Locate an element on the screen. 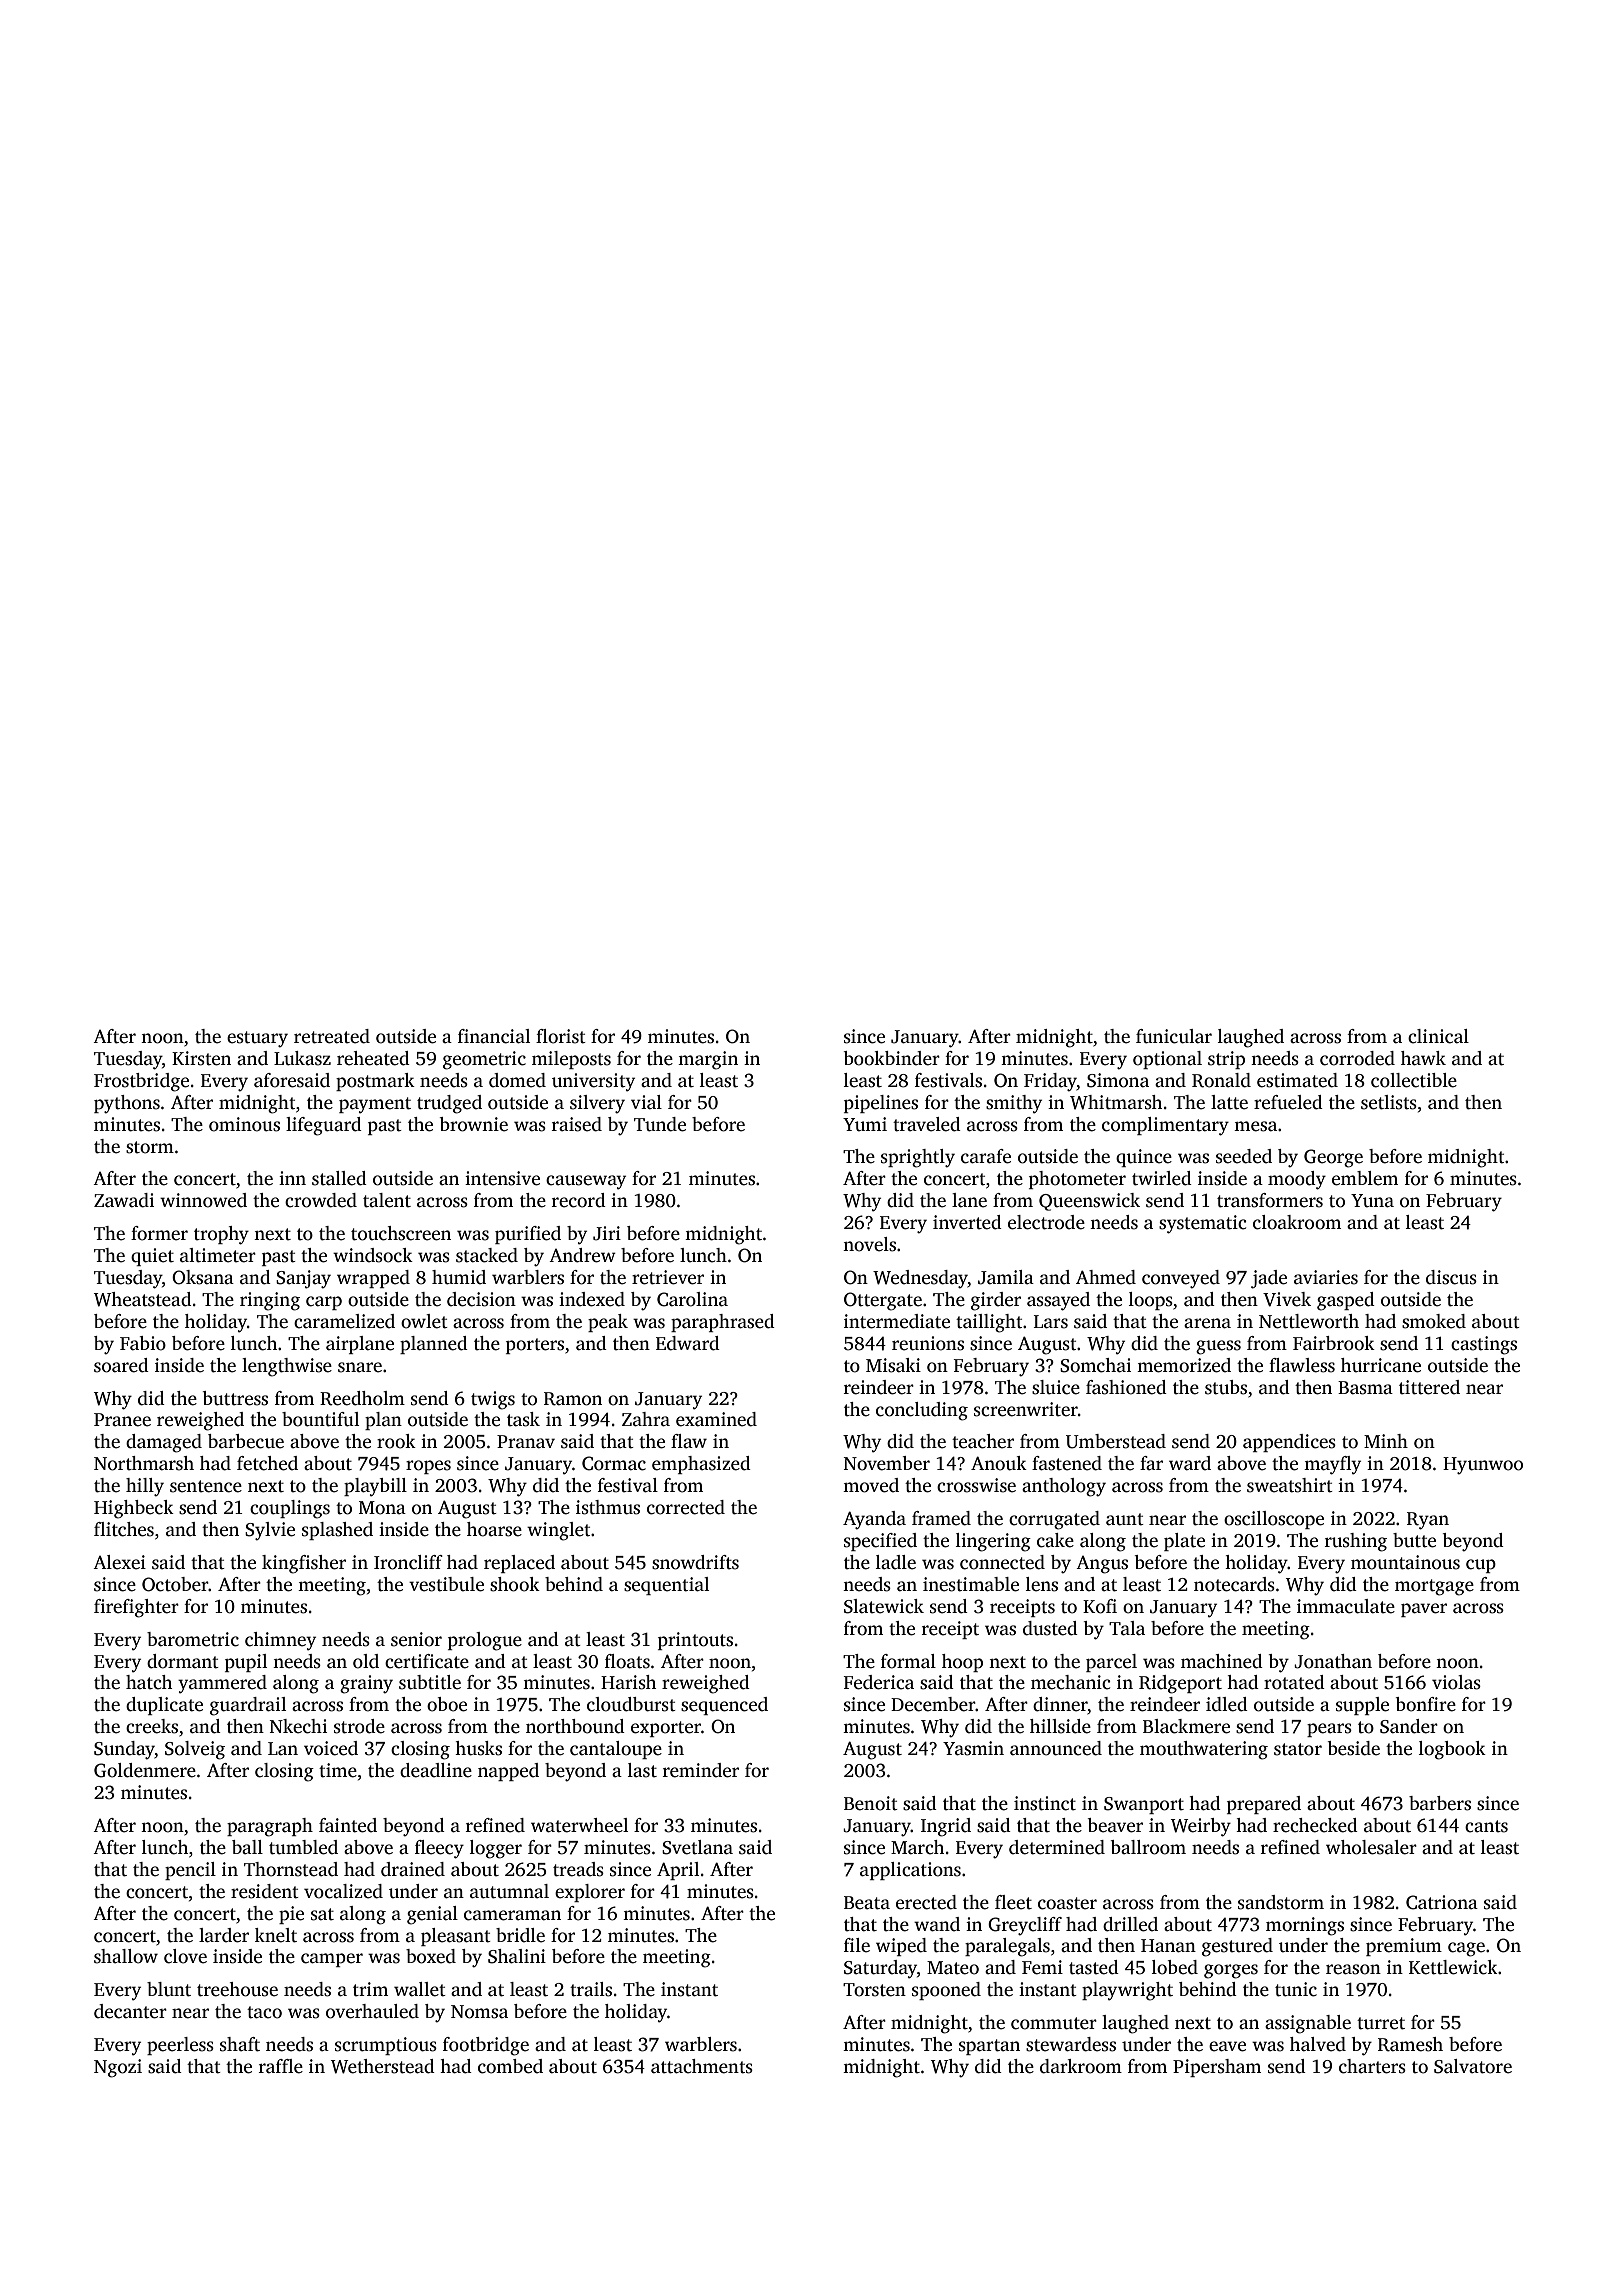 The image size is (1620, 2292). discus is located at coordinates (1451, 1277).
